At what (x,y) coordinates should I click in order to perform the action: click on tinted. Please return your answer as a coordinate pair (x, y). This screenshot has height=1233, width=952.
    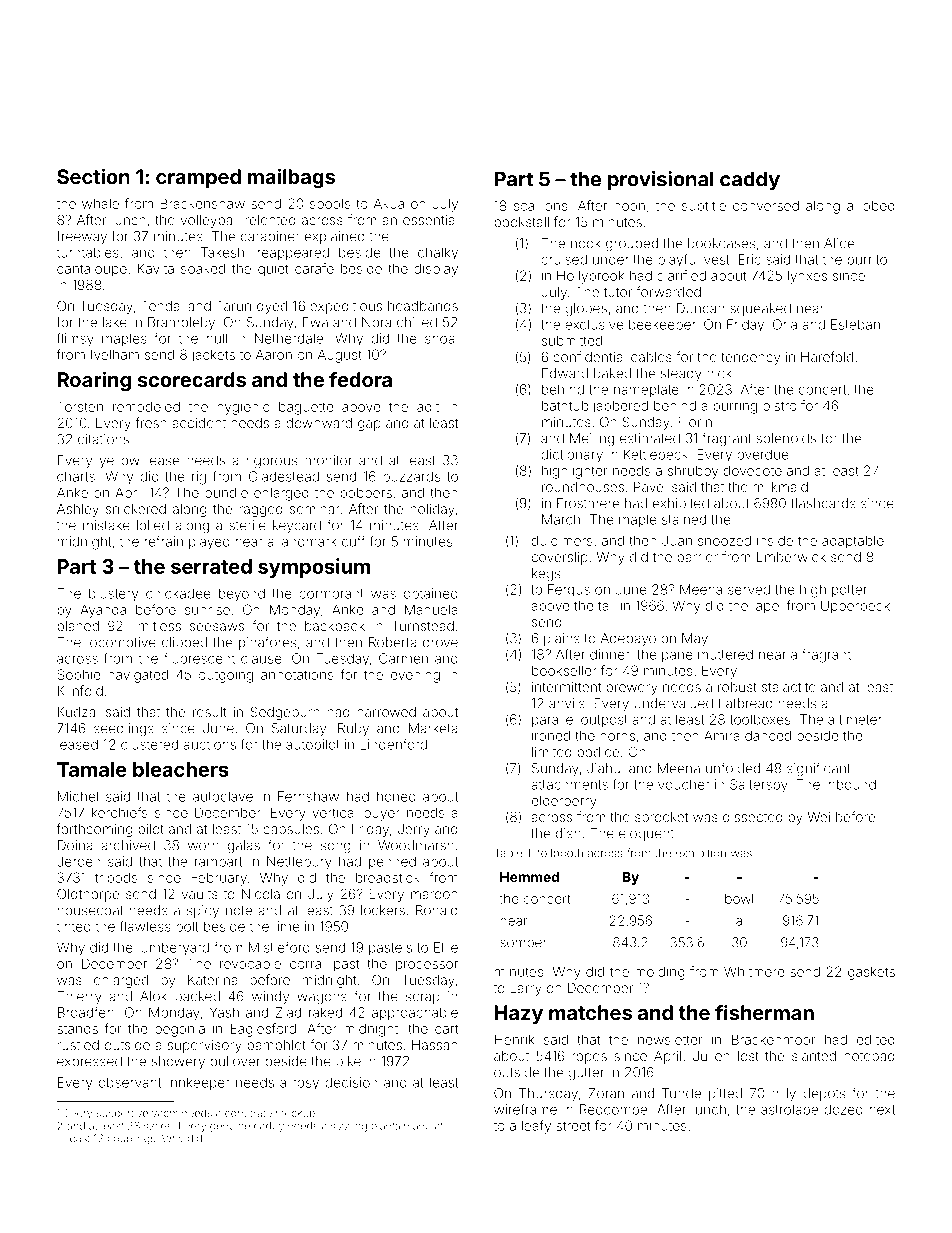
    Looking at the image, I should click on (74, 926).
